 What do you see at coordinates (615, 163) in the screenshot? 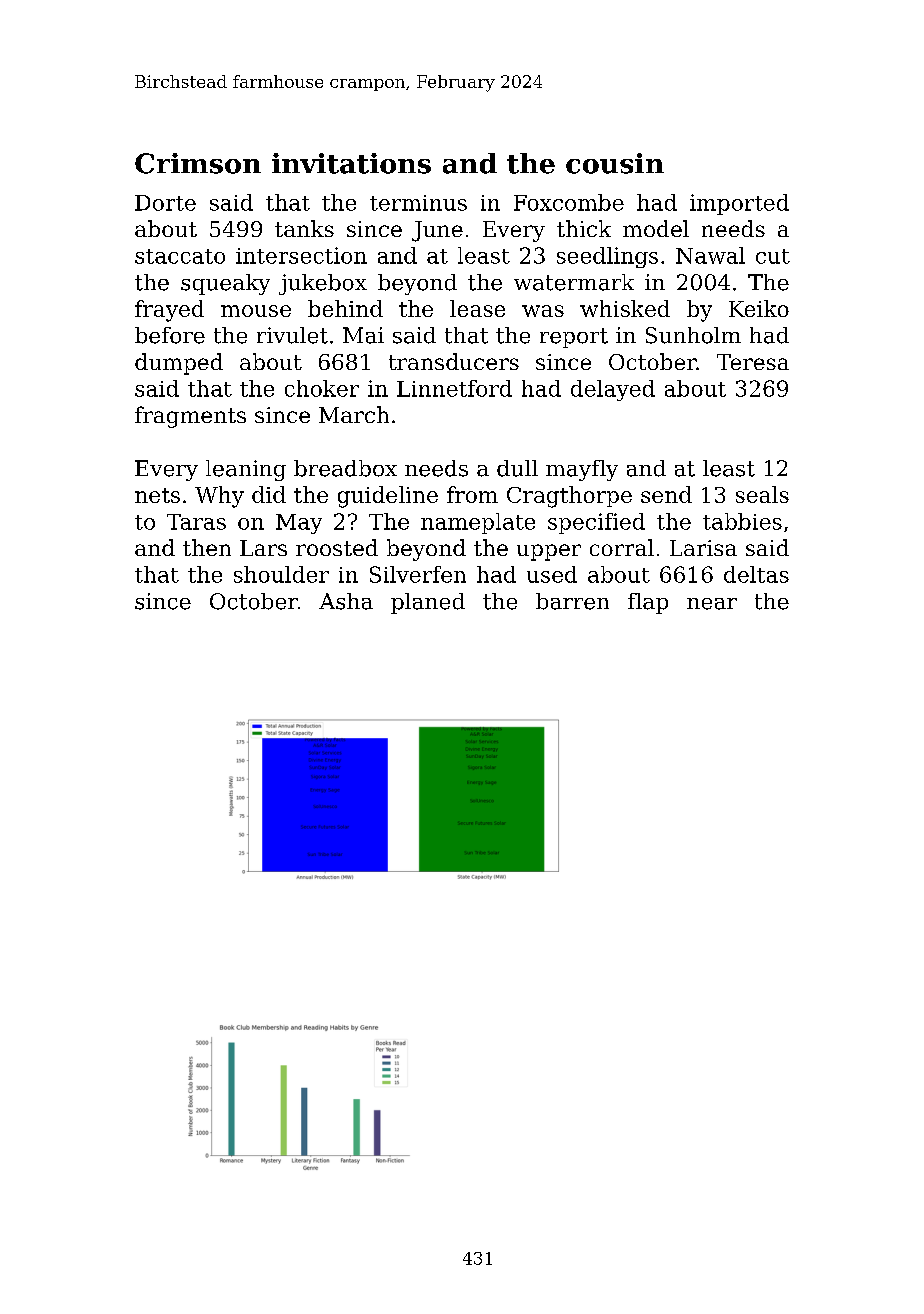
I see `cousin` at bounding box center [615, 163].
